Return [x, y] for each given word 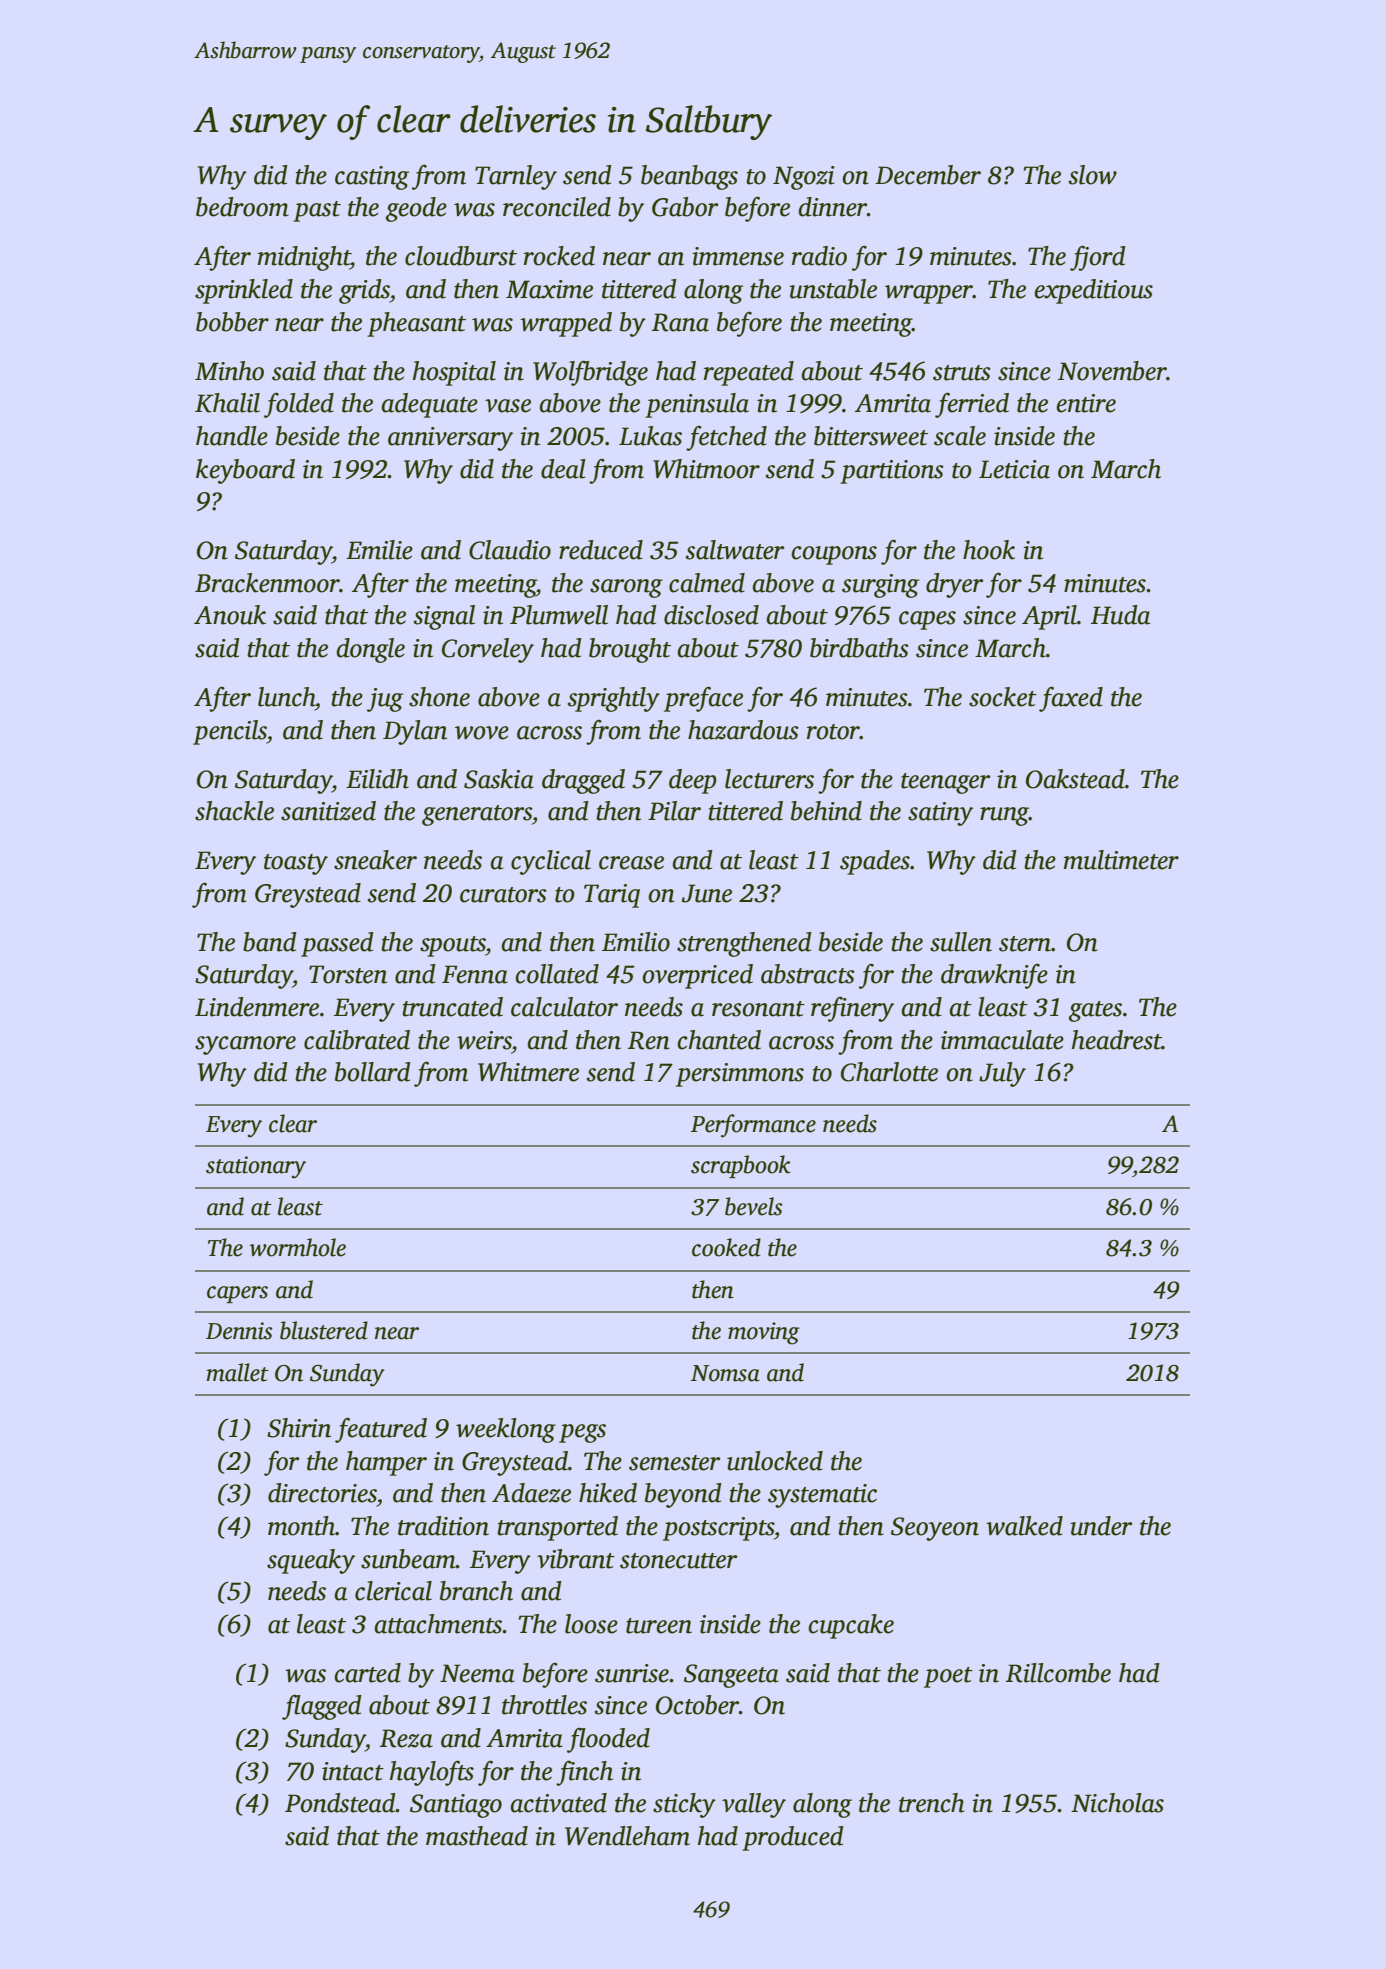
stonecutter [678, 1561]
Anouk [230, 615]
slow [1093, 175]
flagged [322, 1707]
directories [322, 1493]
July [1002, 1074]
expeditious [1093, 291]
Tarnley [516, 177]
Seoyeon [935, 1529]
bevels [754, 1206]
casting [372, 178]
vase [508, 406]
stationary [256, 1167]
